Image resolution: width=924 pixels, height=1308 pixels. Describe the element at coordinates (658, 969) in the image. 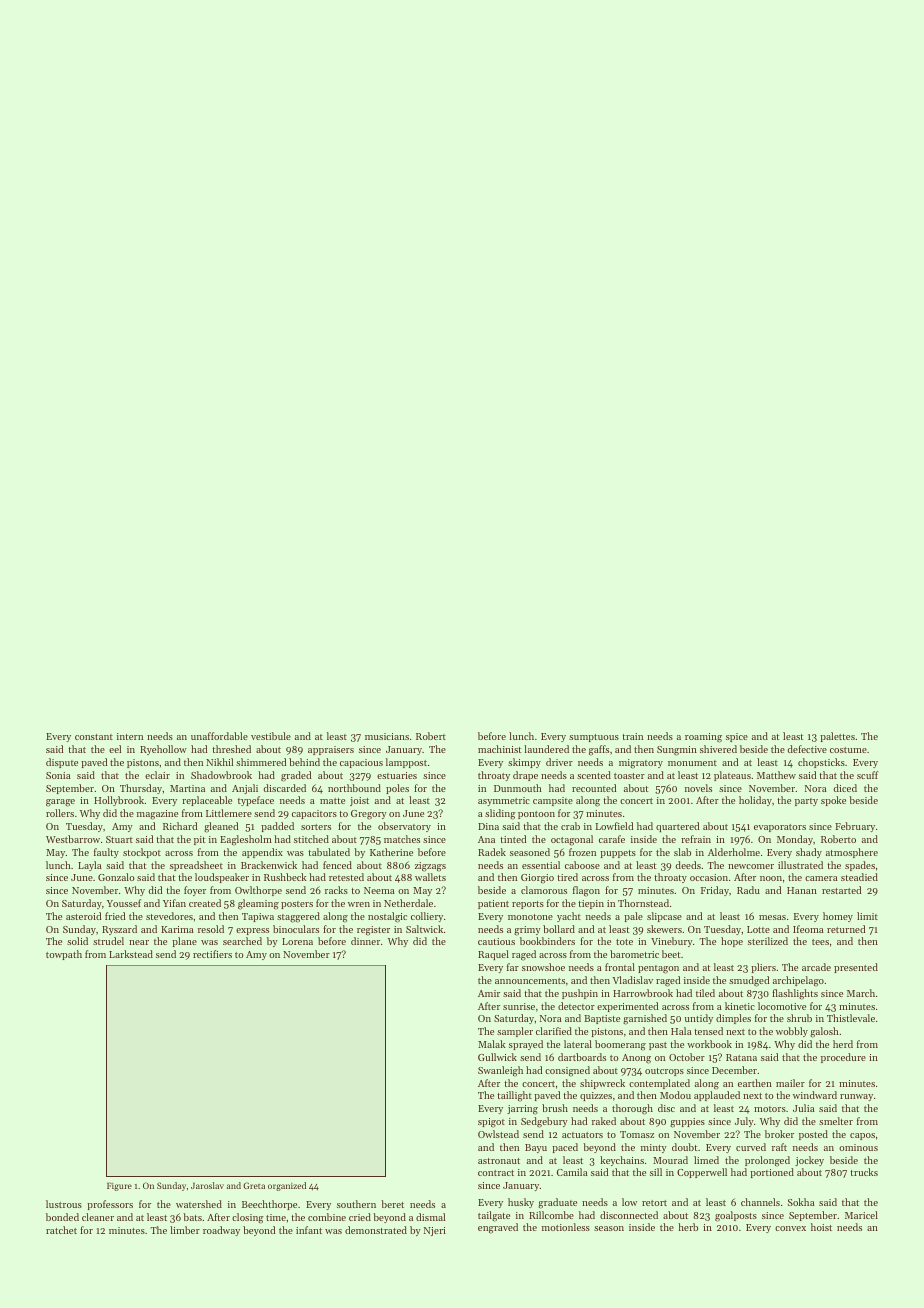

I see `pentagon` at that location.
